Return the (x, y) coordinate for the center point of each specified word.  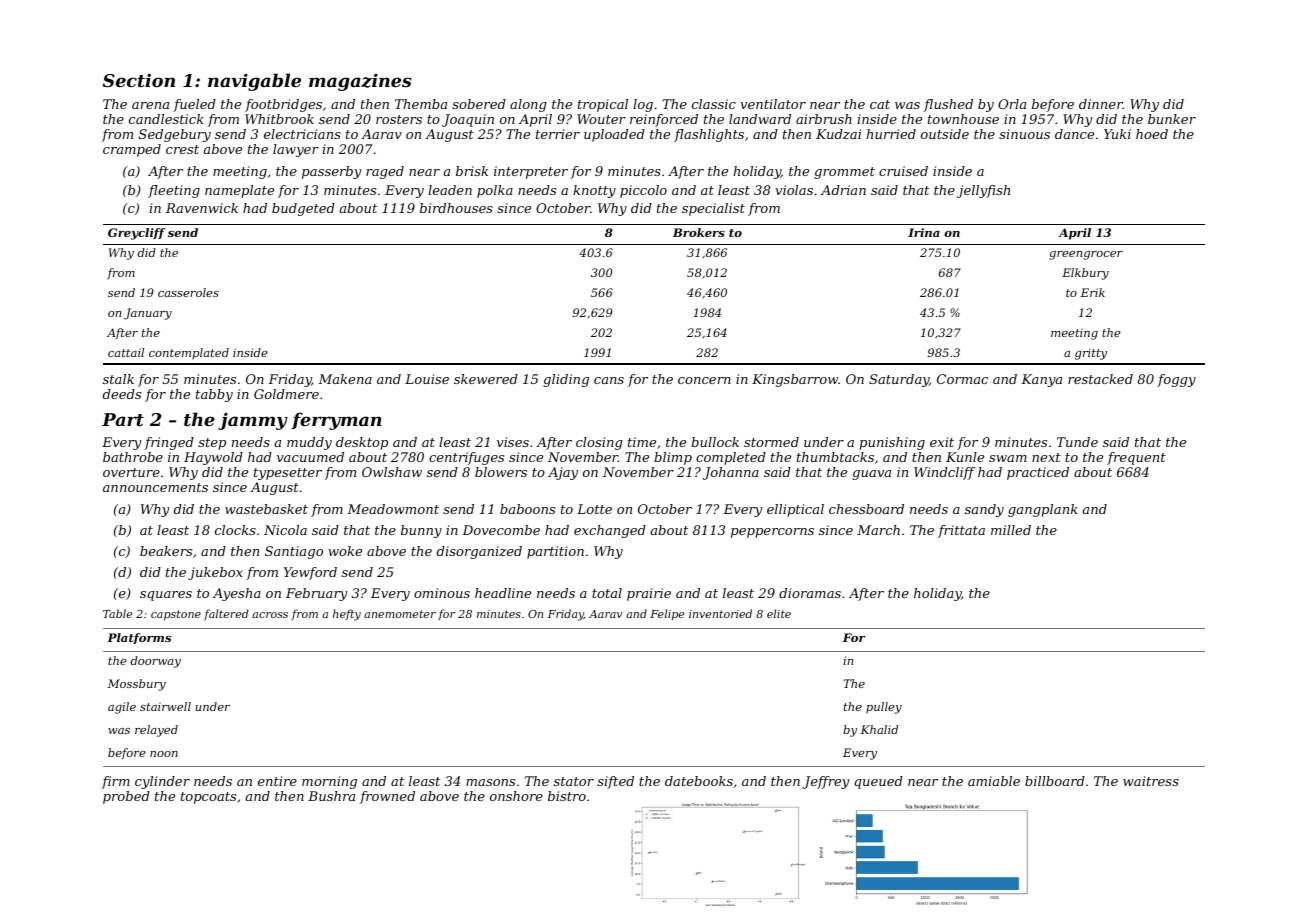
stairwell (165, 706)
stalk (118, 379)
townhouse (963, 119)
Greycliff (136, 234)
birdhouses (456, 208)
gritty (1091, 354)
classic (714, 104)
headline (503, 593)
